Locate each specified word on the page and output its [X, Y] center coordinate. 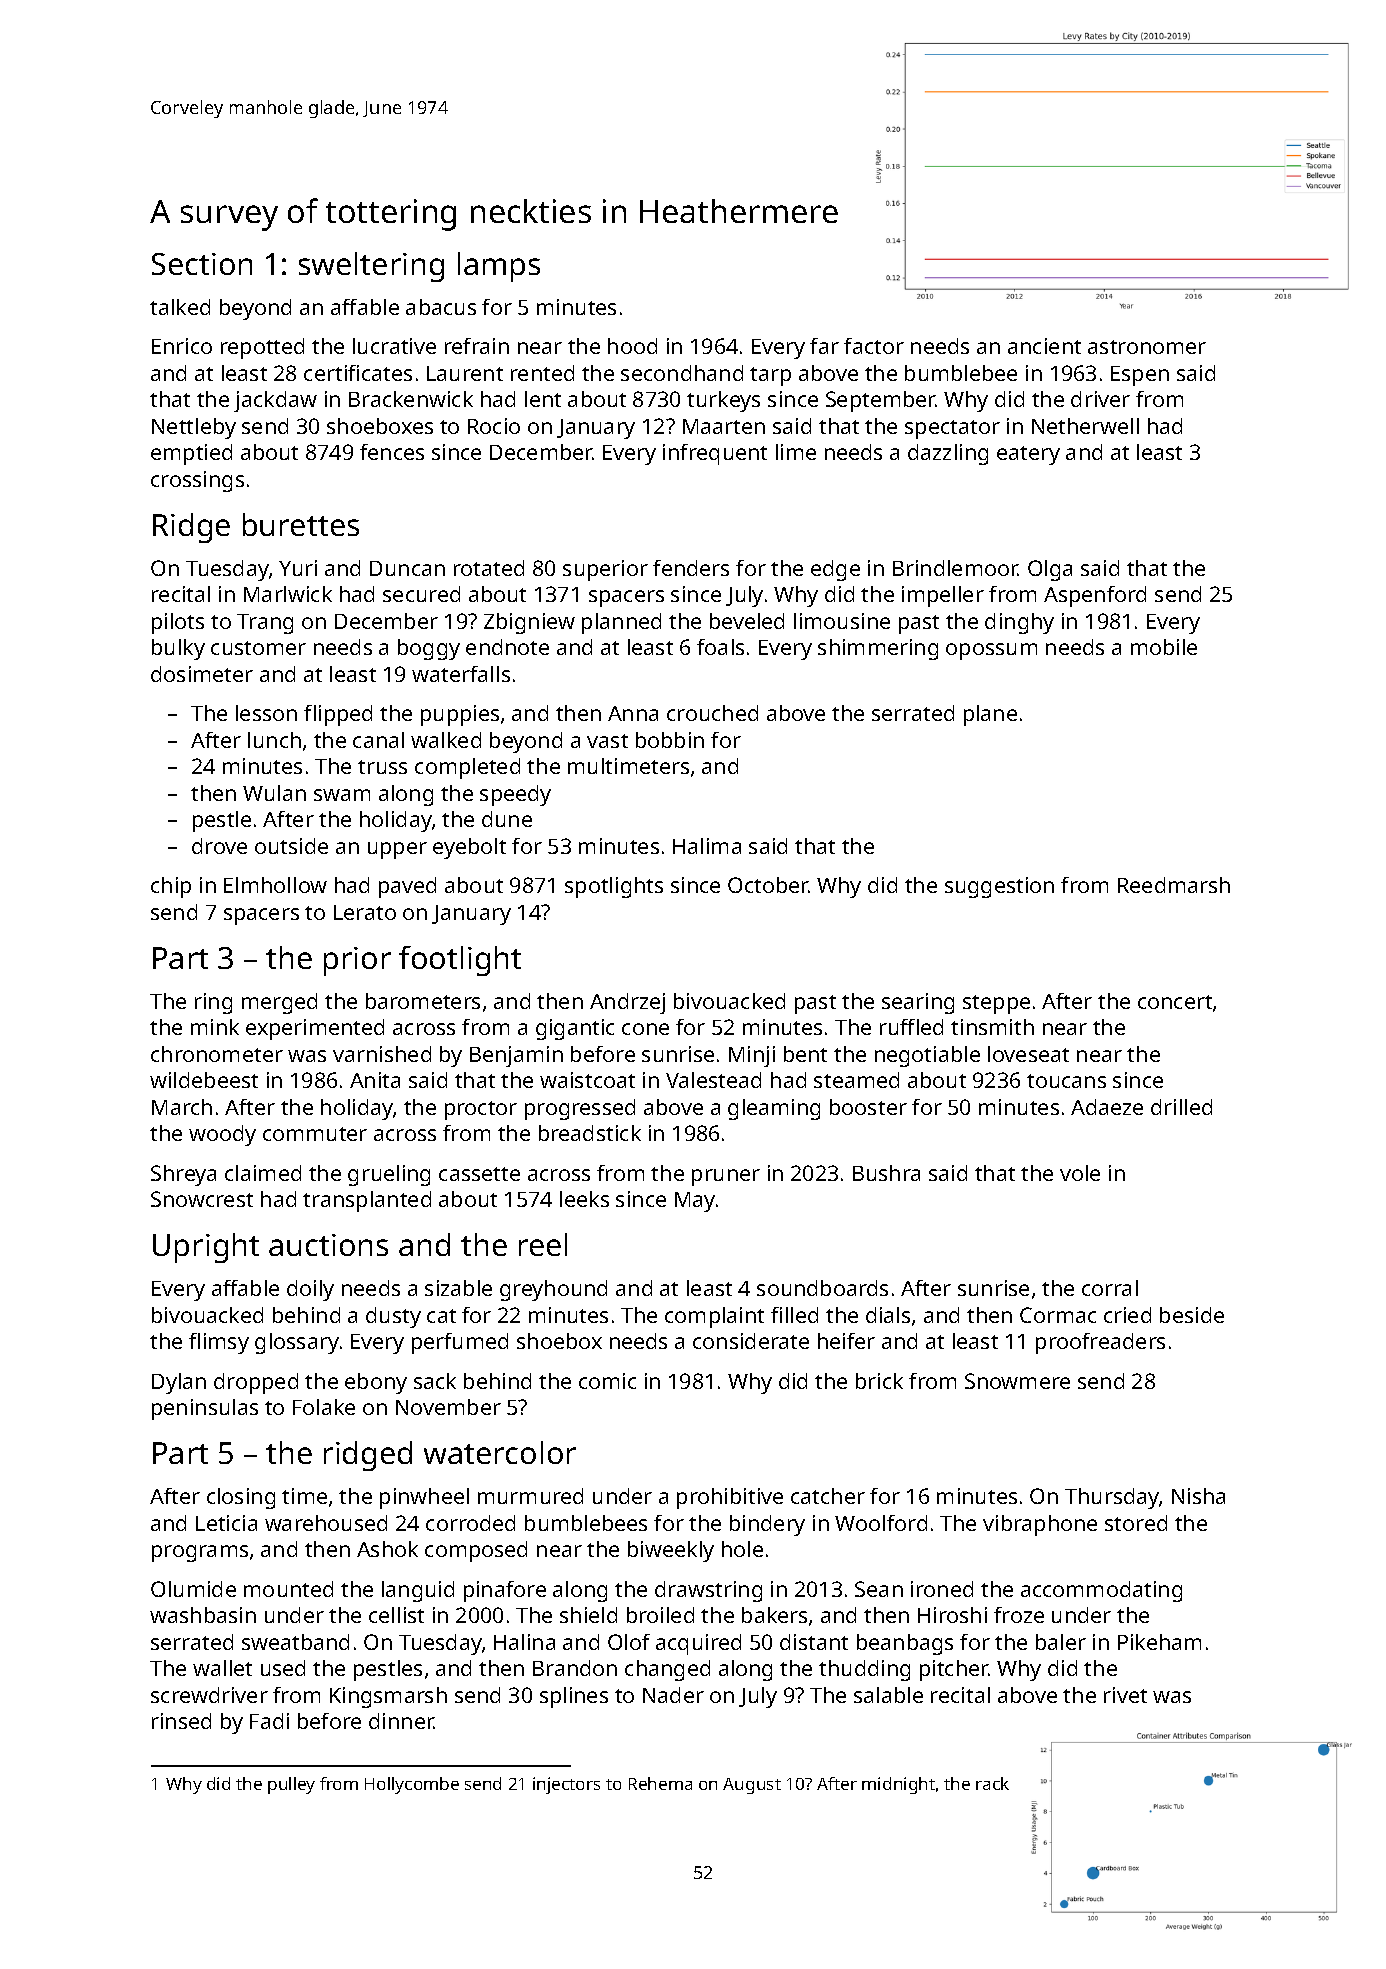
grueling [389, 1175]
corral [1110, 1288]
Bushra [886, 1173]
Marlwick [288, 594]
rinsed [181, 1721]
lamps [499, 267]
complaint [714, 1317]
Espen [1140, 376]
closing [241, 1498]
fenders [691, 568]
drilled [1181, 1107]
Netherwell [1085, 426]
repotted [262, 348]
